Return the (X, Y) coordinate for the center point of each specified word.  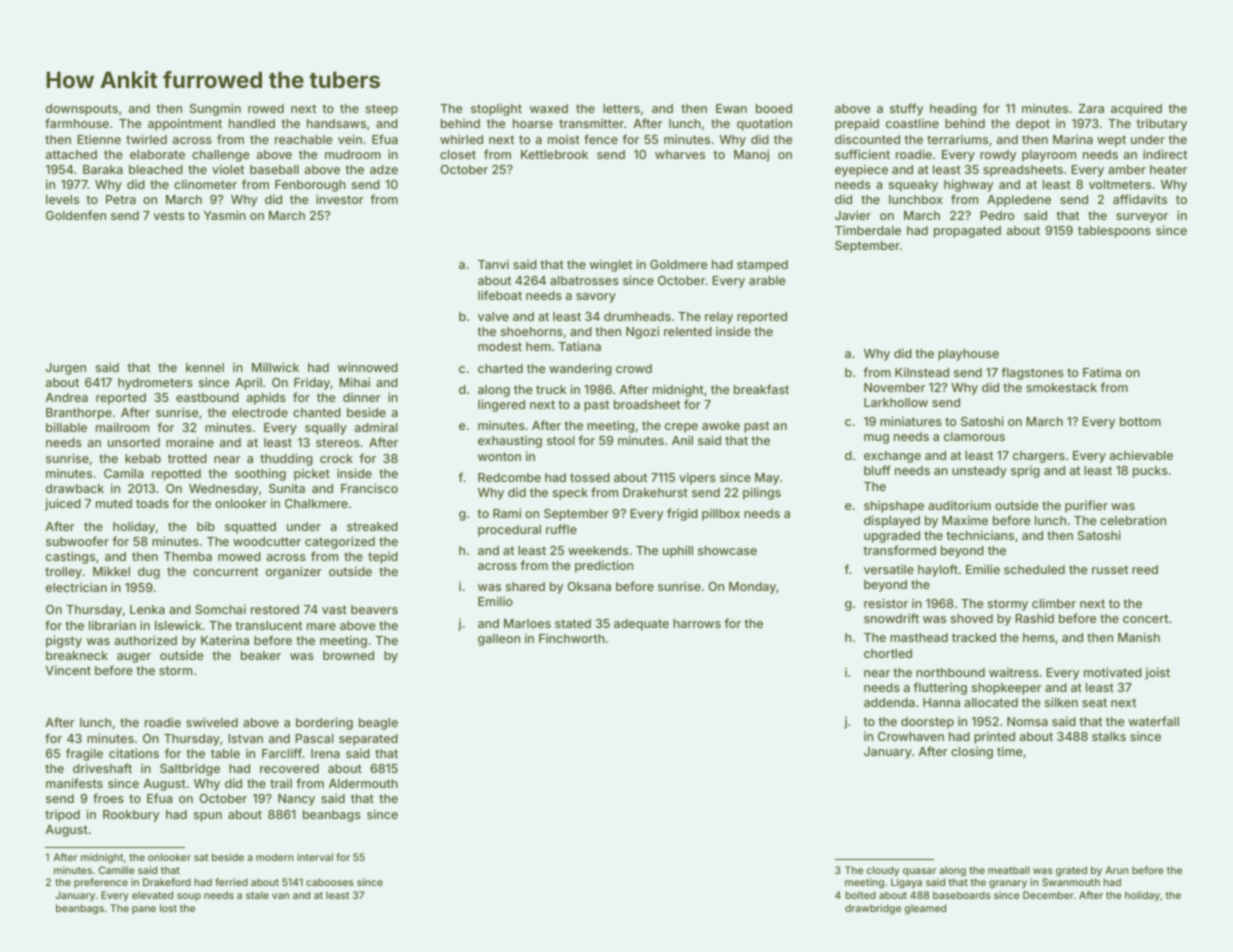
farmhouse (77, 123)
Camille (117, 870)
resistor (886, 603)
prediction (604, 566)
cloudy (883, 871)
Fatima (1102, 372)
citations (134, 753)
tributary (1161, 125)
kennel (205, 367)
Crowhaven (911, 736)
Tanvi (493, 264)
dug (149, 573)
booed (774, 108)
